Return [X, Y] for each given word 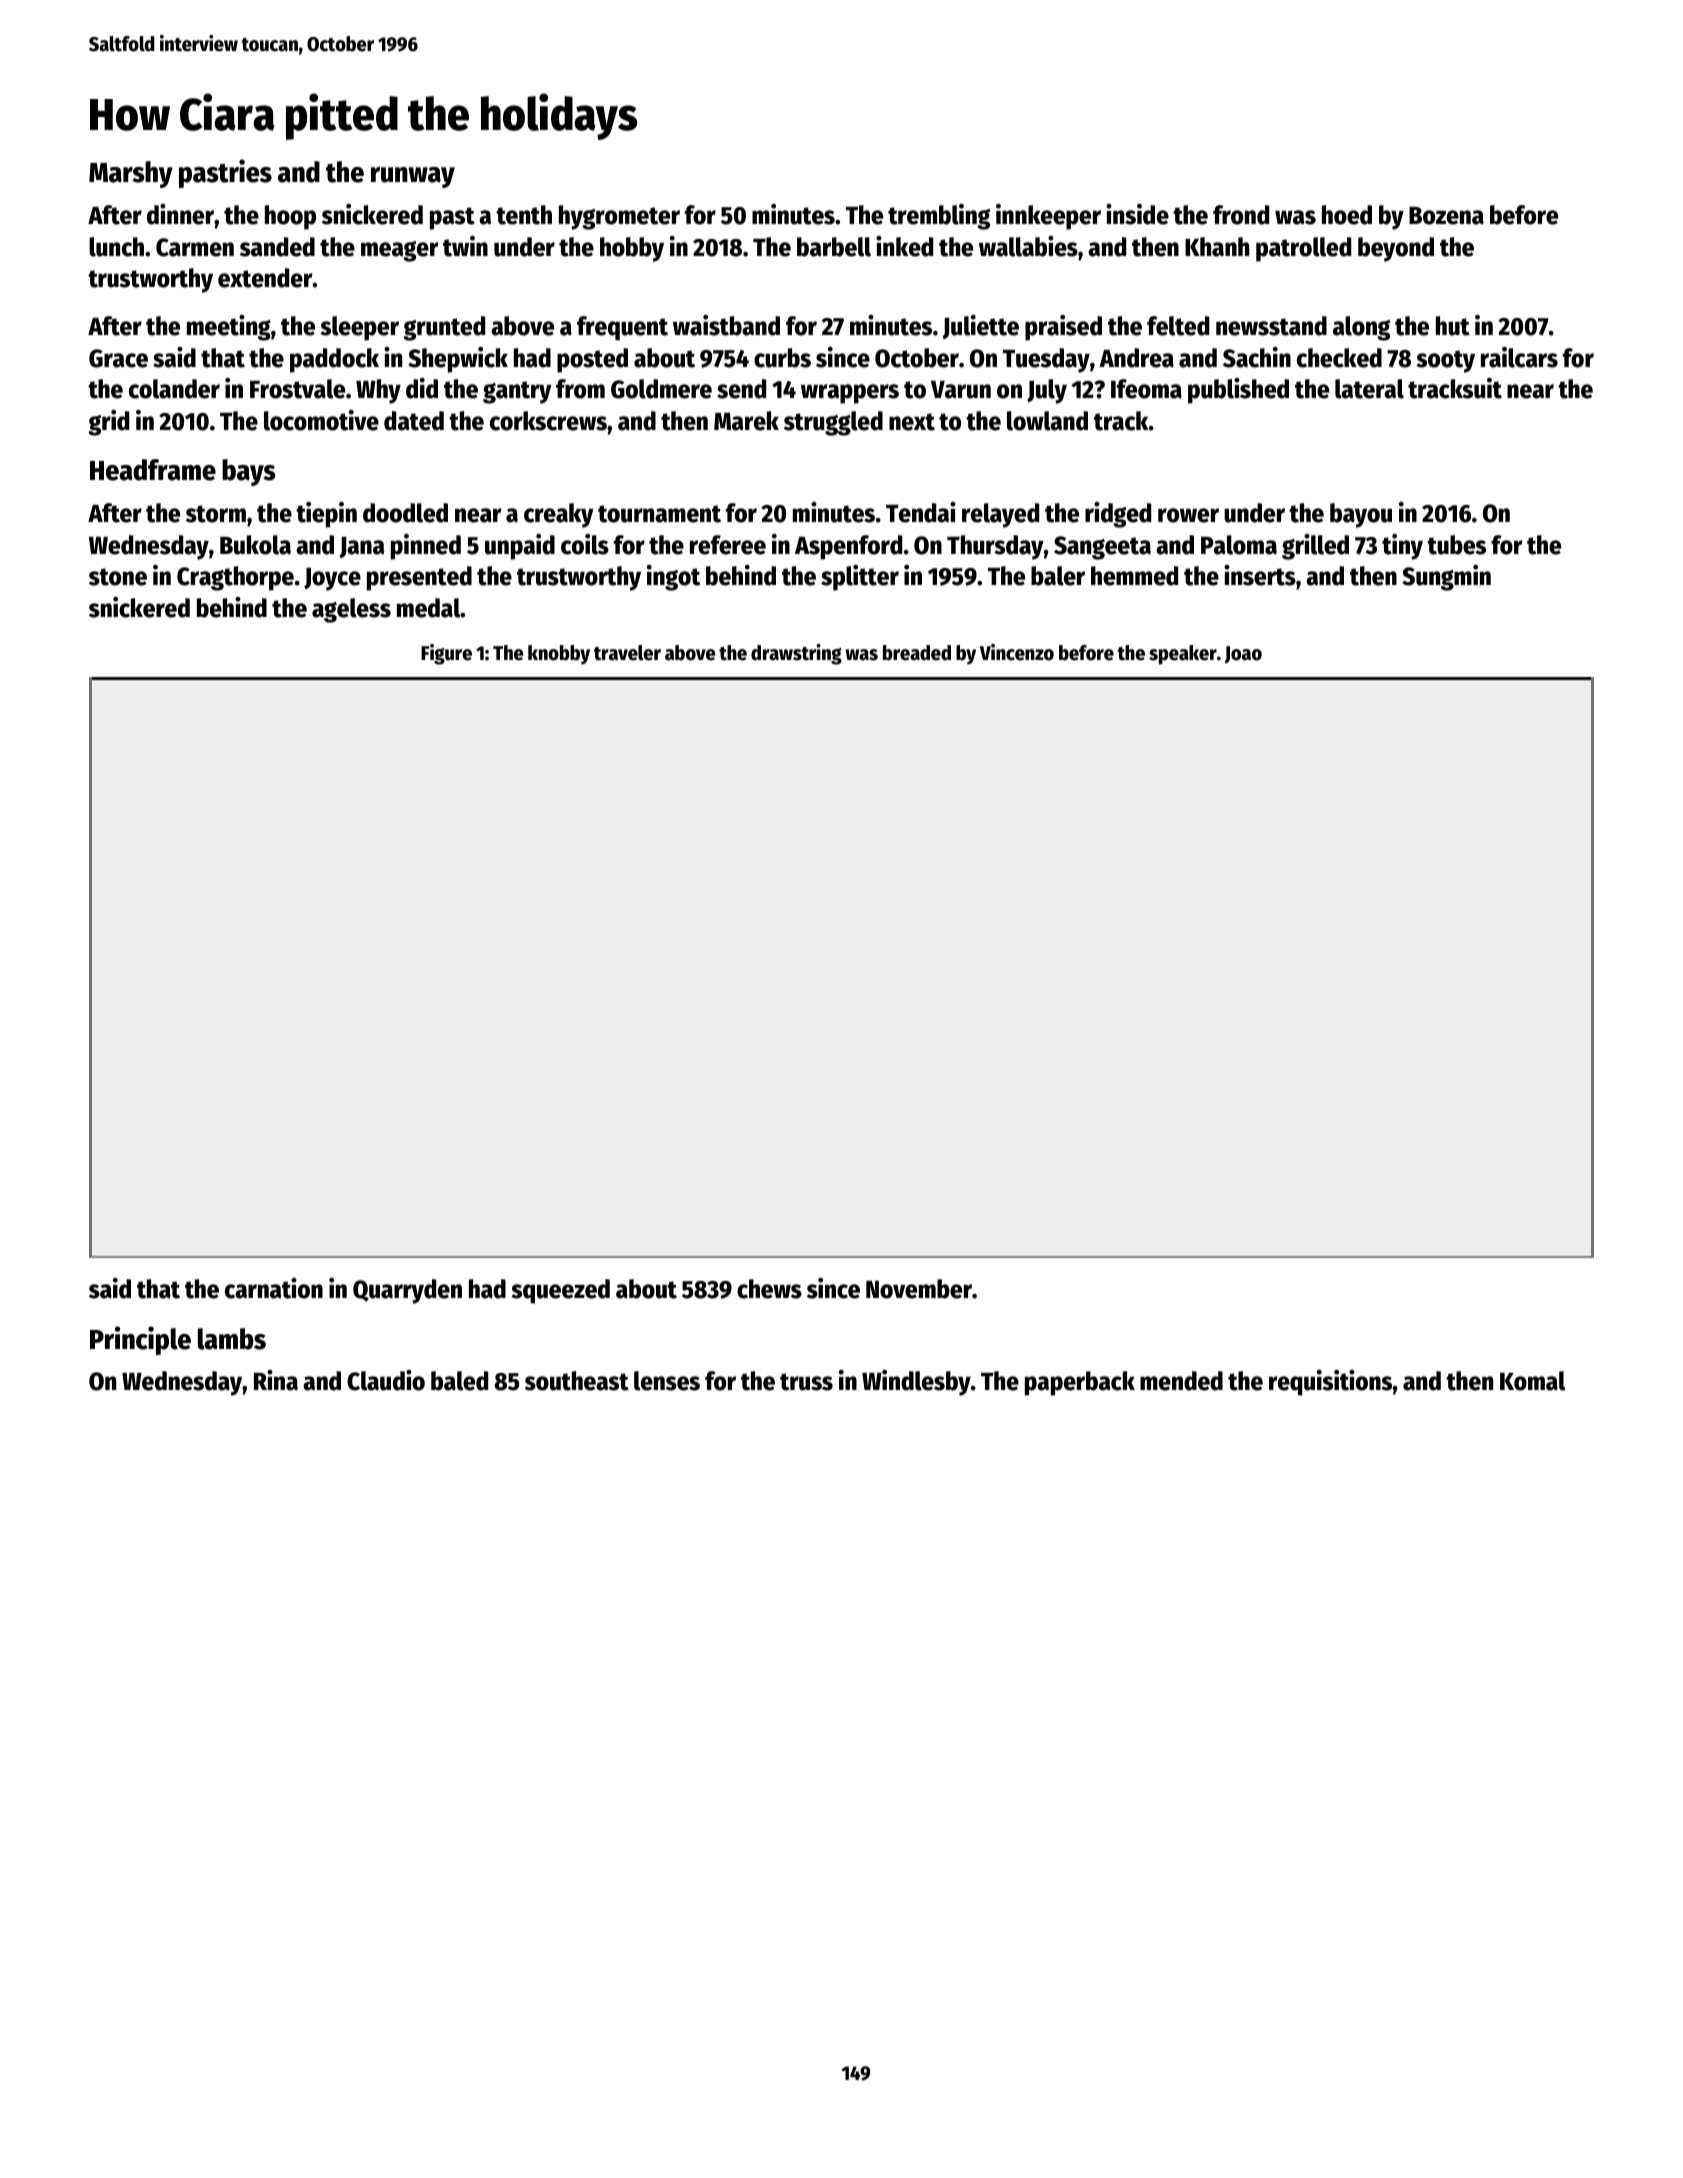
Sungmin [1446, 578]
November [919, 1289]
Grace [118, 358]
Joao [1243, 654]
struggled [833, 423]
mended [1181, 1381]
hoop [290, 217]
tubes [1456, 545]
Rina [276, 1380]
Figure [446, 654]
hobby [632, 249]
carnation [274, 1288]
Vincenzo [1017, 652]
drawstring [796, 654]
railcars [1519, 357]
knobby [559, 655]
